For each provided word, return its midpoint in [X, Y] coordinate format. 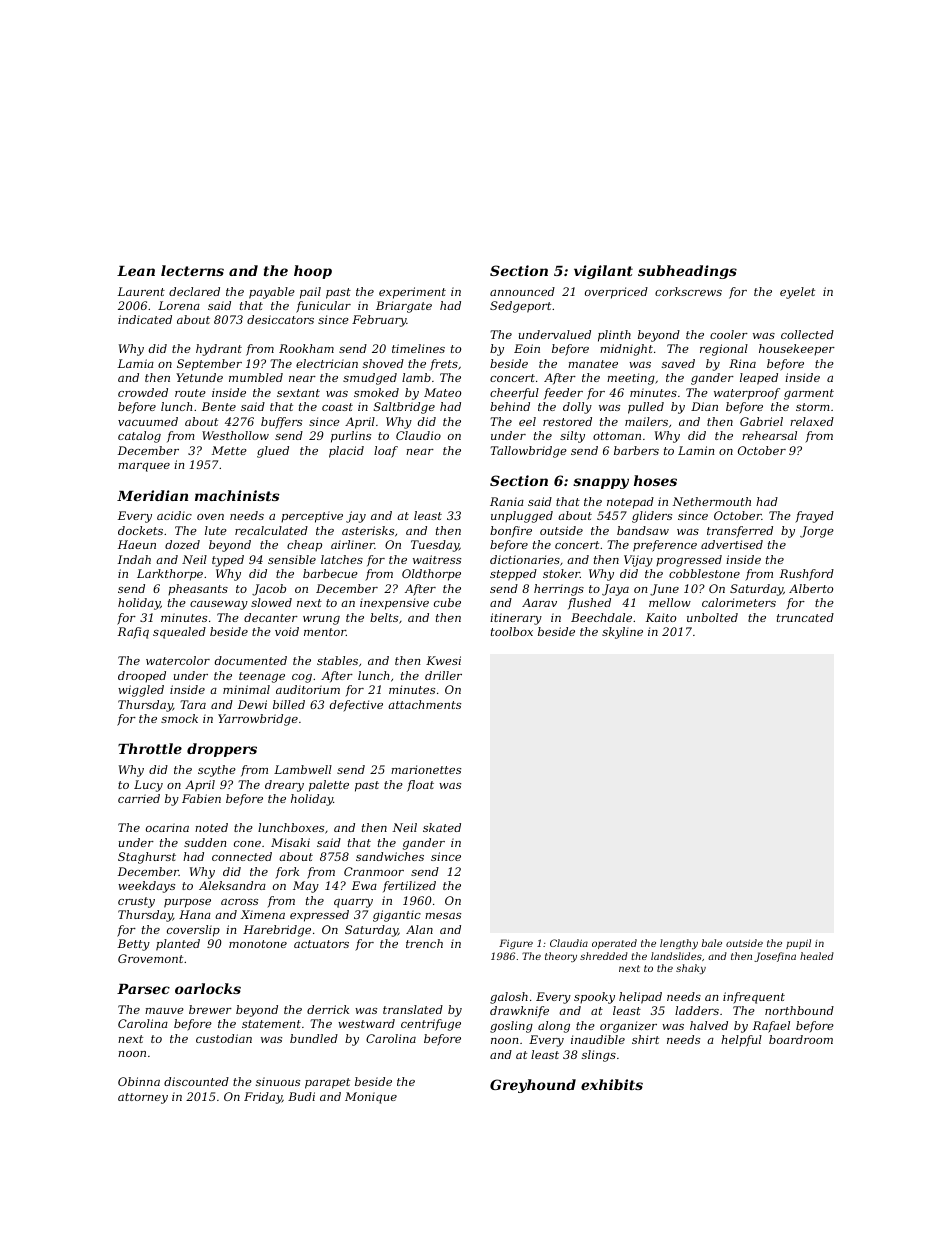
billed [289, 704]
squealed [179, 633]
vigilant [603, 272]
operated [614, 944]
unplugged [522, 517]
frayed [814, 517]
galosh [509, 998]
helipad [640, 998]
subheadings [687, 272]
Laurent [141, 291]
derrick [328, 1009]
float [420, 786]
